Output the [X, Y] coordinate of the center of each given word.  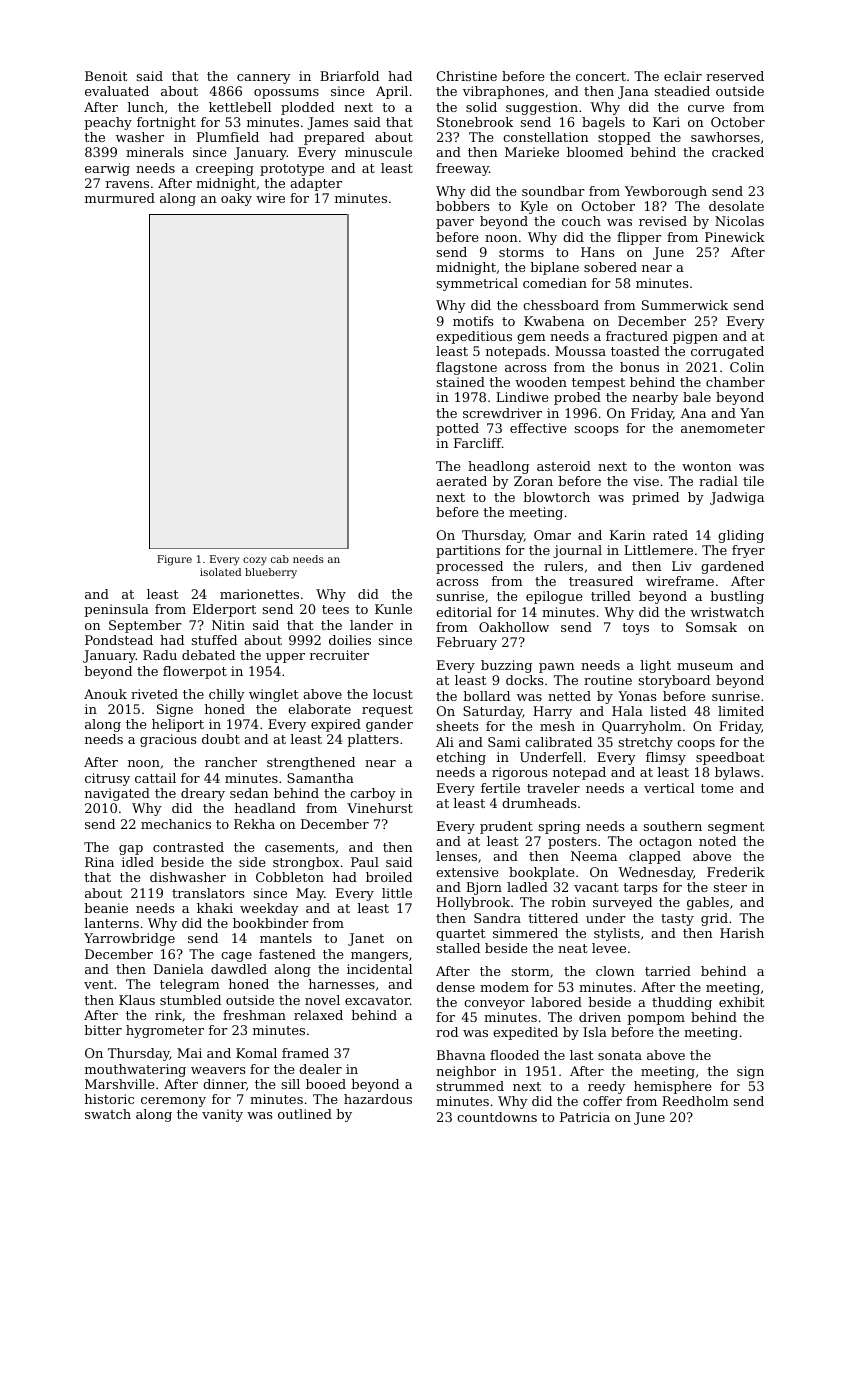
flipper [639, 238]
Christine [467, 76]
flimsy [666, 758]
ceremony [173, 1102]
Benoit [106, 76]
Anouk [105, 694]
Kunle [393, 609]
